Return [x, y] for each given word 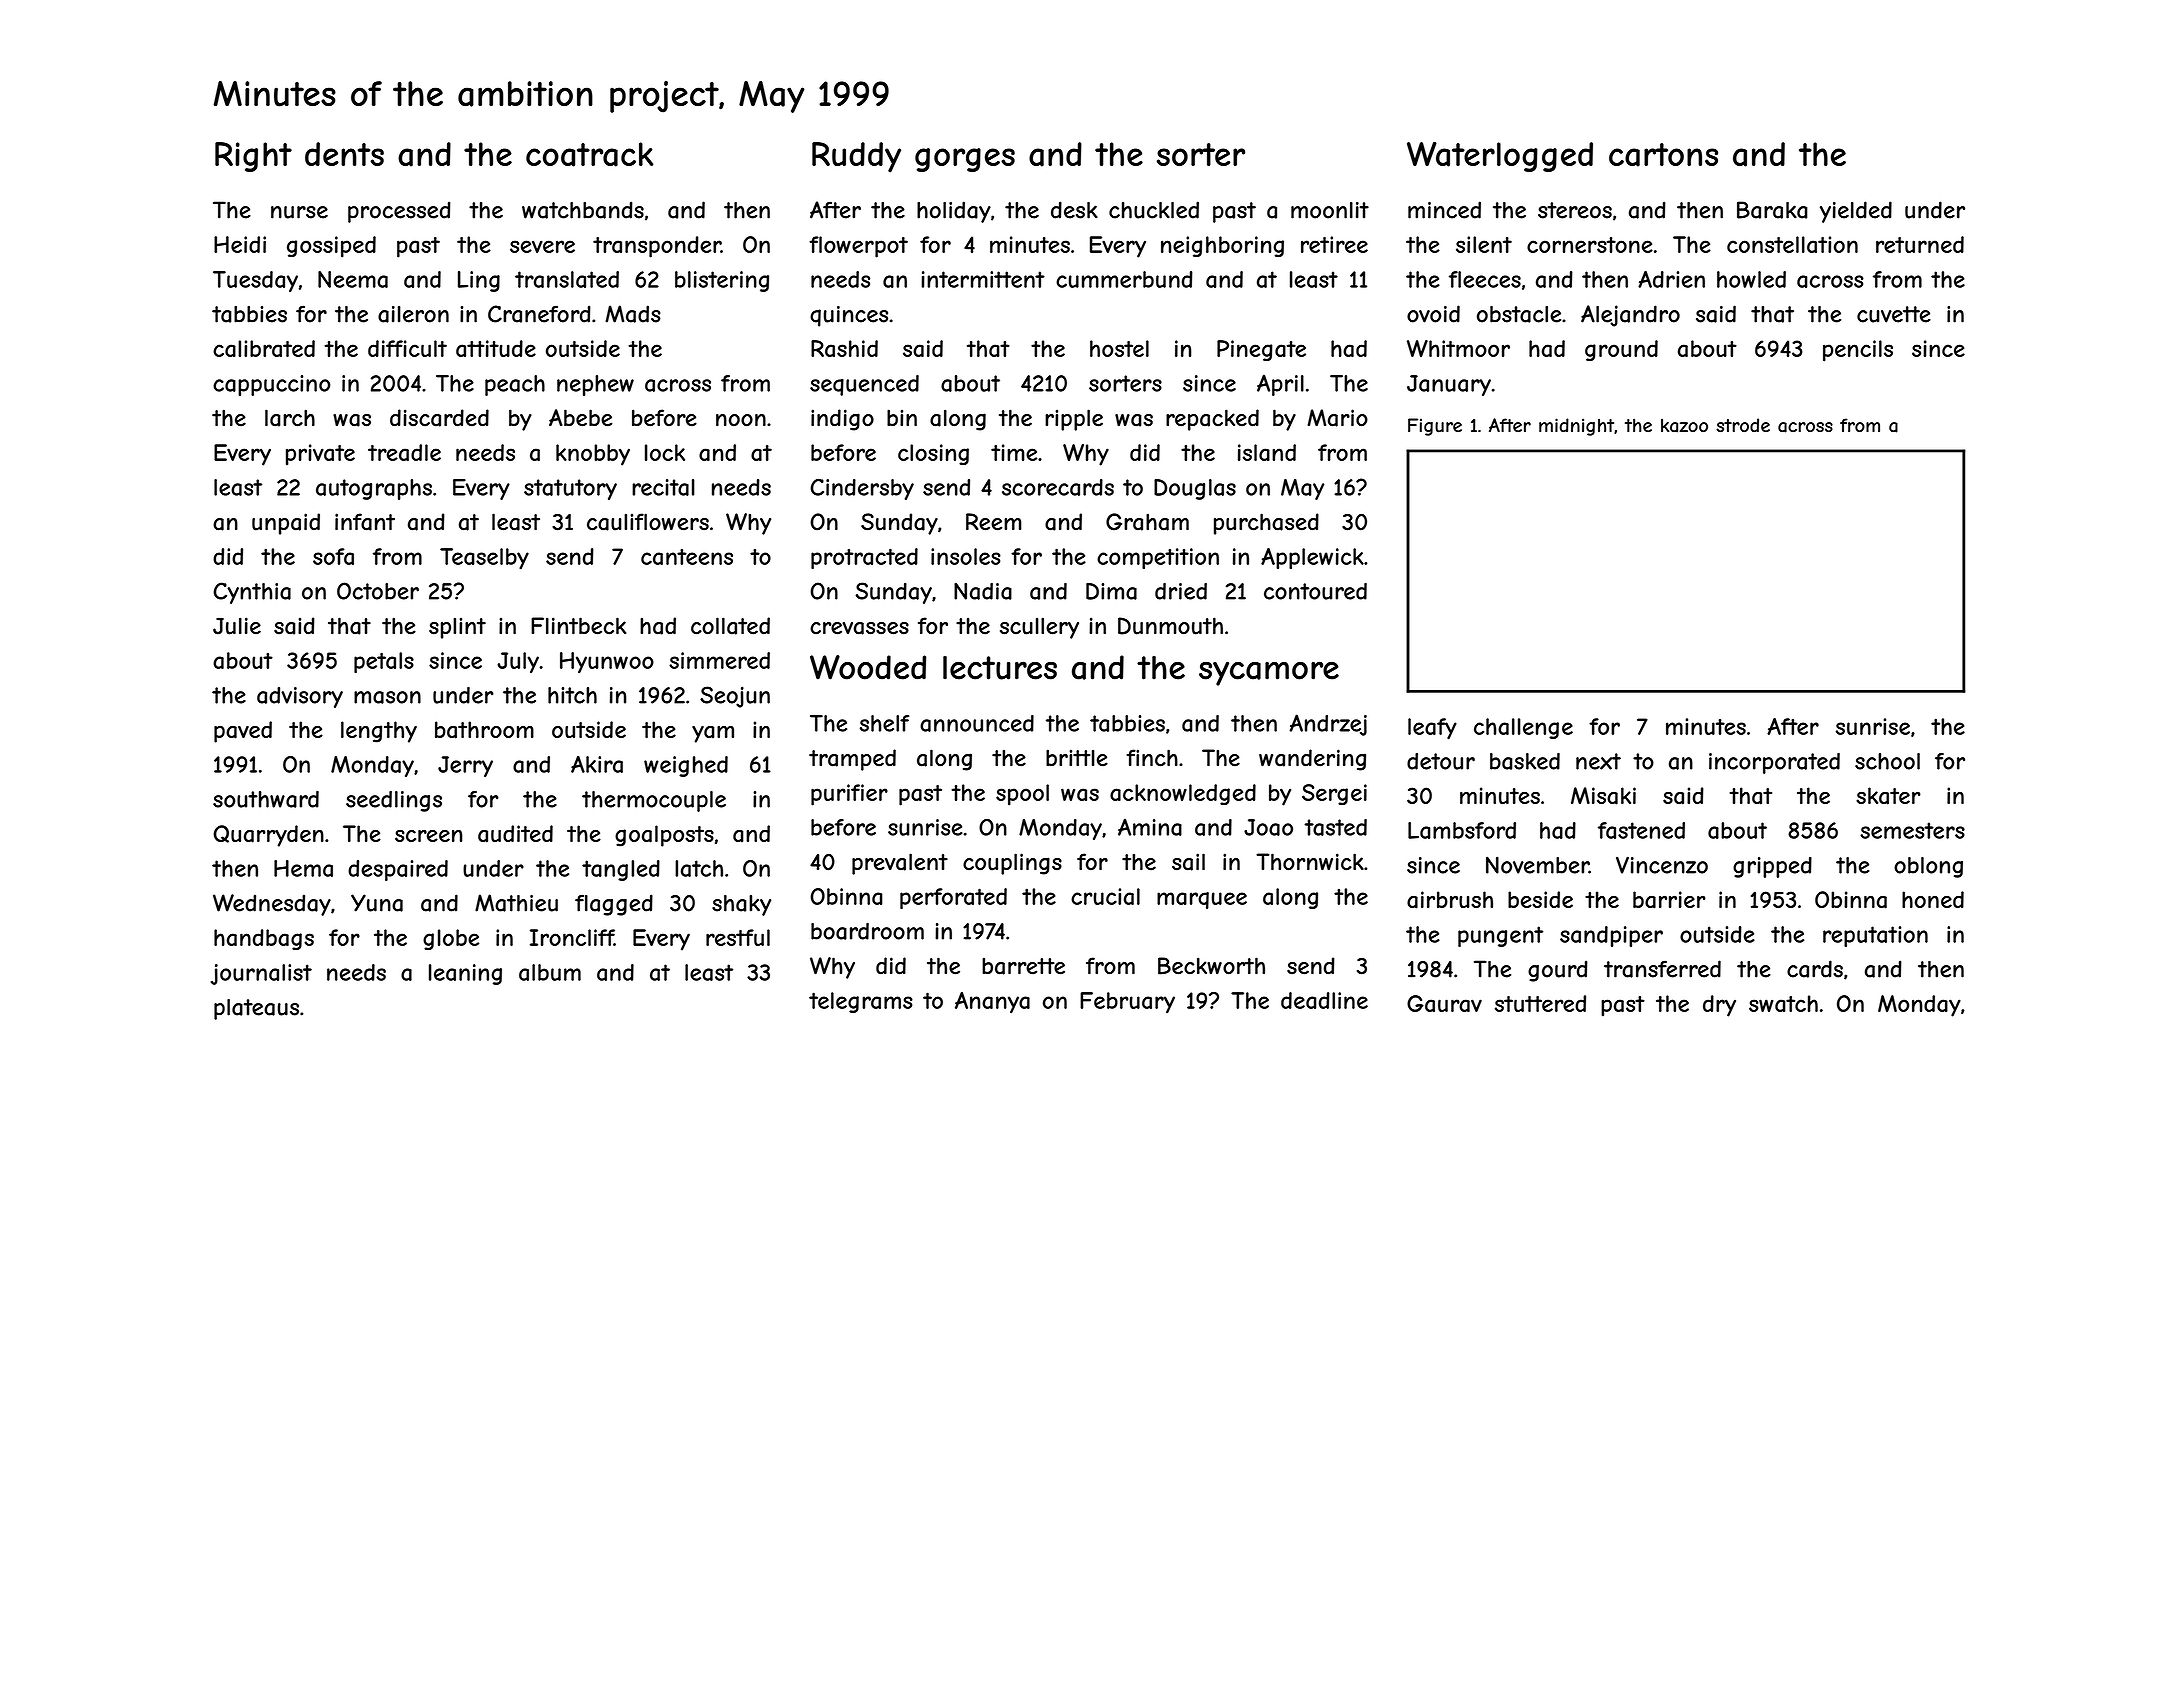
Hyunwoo [607, 663]
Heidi [240, 244]
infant [365, 522]
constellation [1792, 244]
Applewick [1312, 558]
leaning [465, 974]
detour [1441, 761]
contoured [1315, 591]
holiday [954, 212]
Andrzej [1328, 725]
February [1127, 1003]
